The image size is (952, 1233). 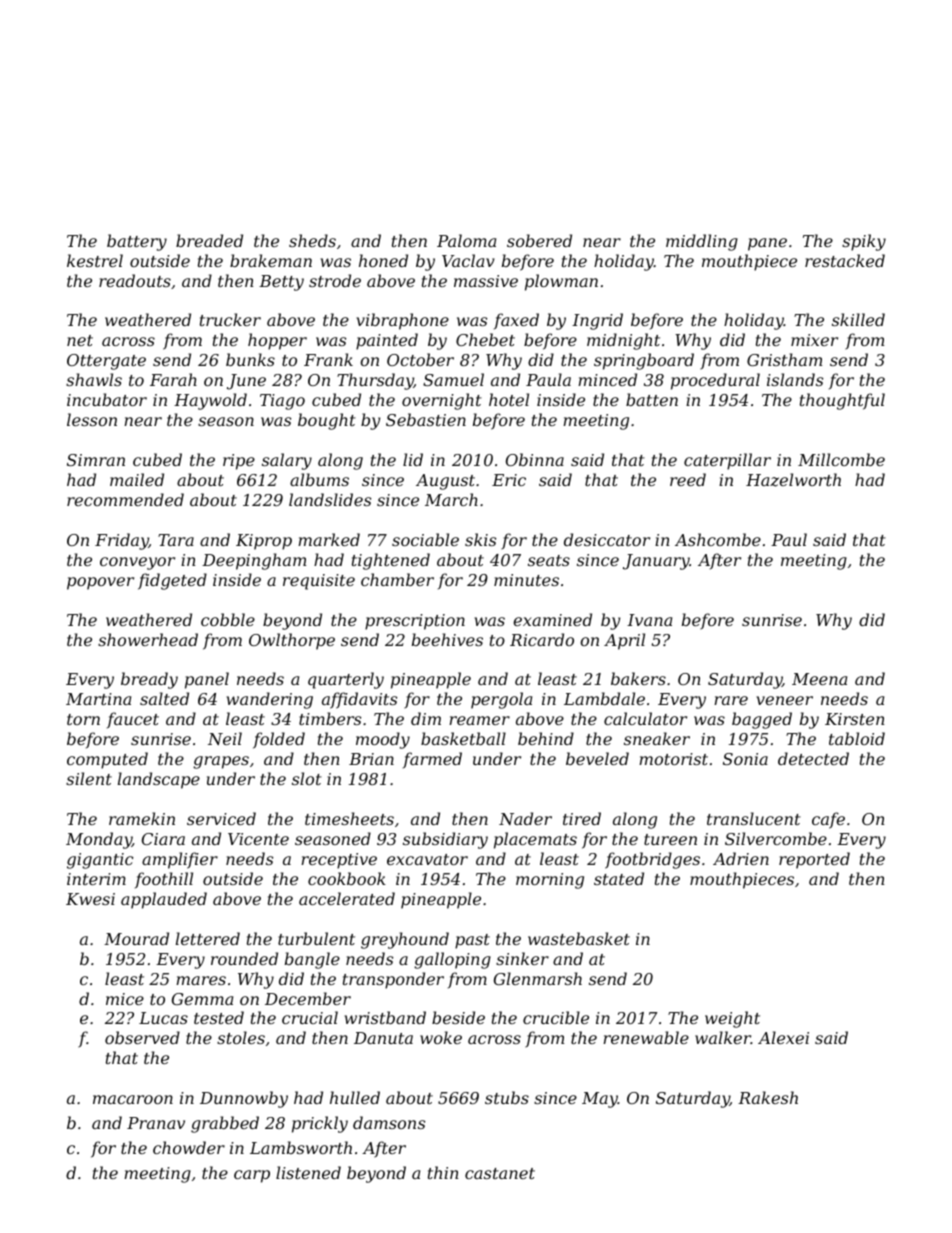 What do you see at coordinates (142, 1037) in the document?
I see `observed` at bounding box center [142, 1037].
